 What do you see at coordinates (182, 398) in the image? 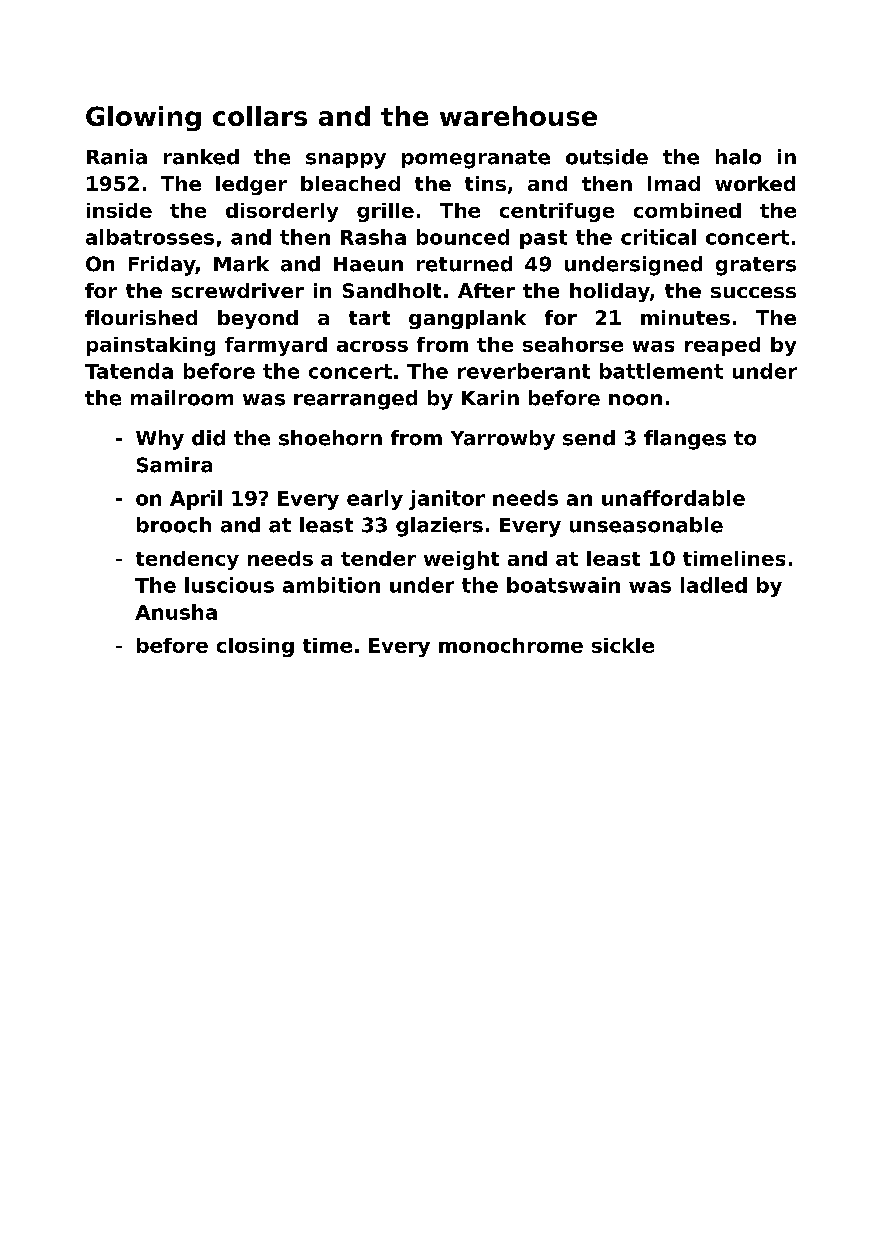
I see `mailroom` at bounding box center [182, 398].
